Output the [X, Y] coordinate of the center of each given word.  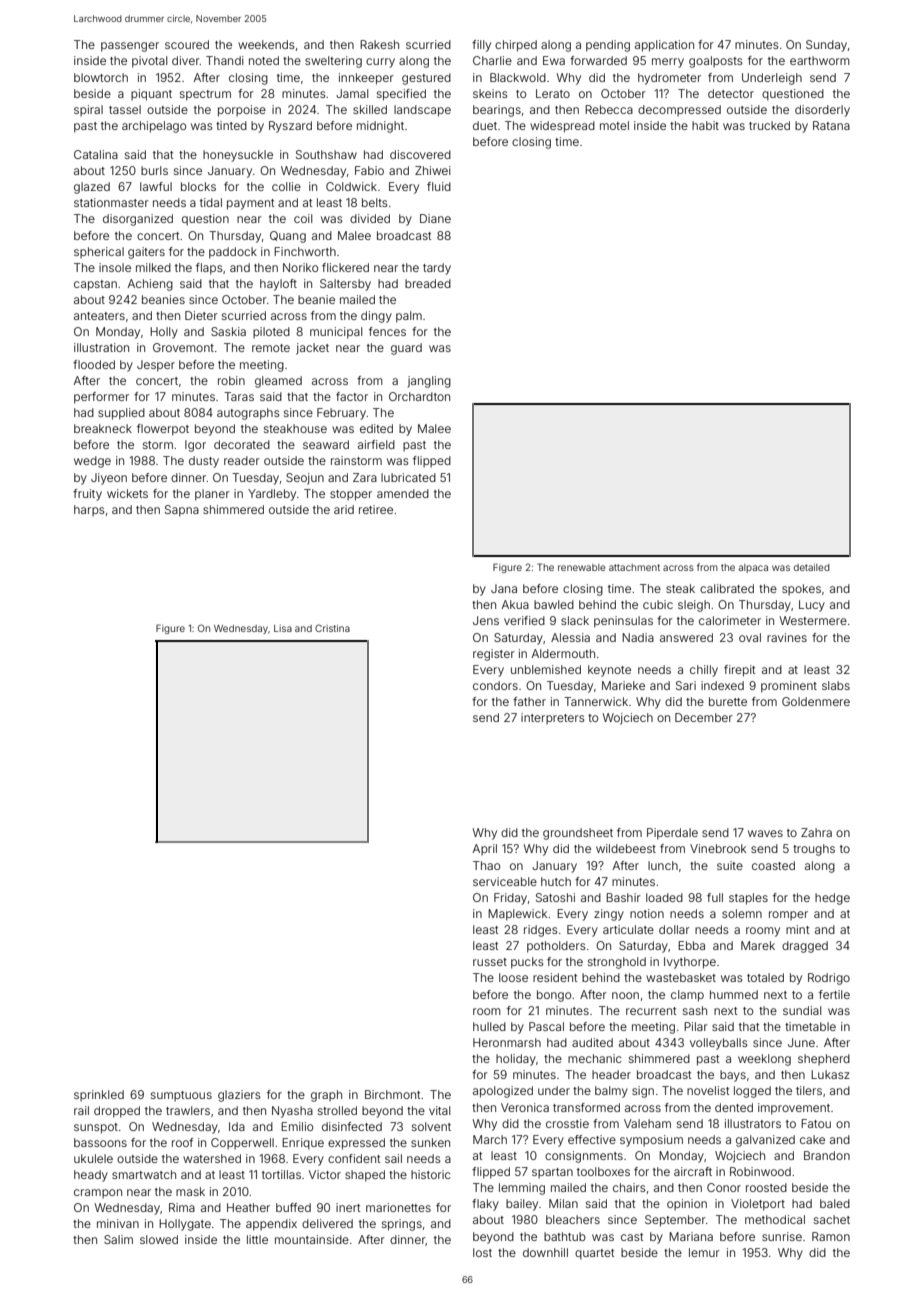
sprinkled [99, 1095]
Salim [118, 1239]
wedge [92, 462]
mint [797, 929]
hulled [489, 1026]
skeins [490, 93]
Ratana [831, 125]
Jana [504, 588]
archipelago [154, 127]
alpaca [753, 568]
